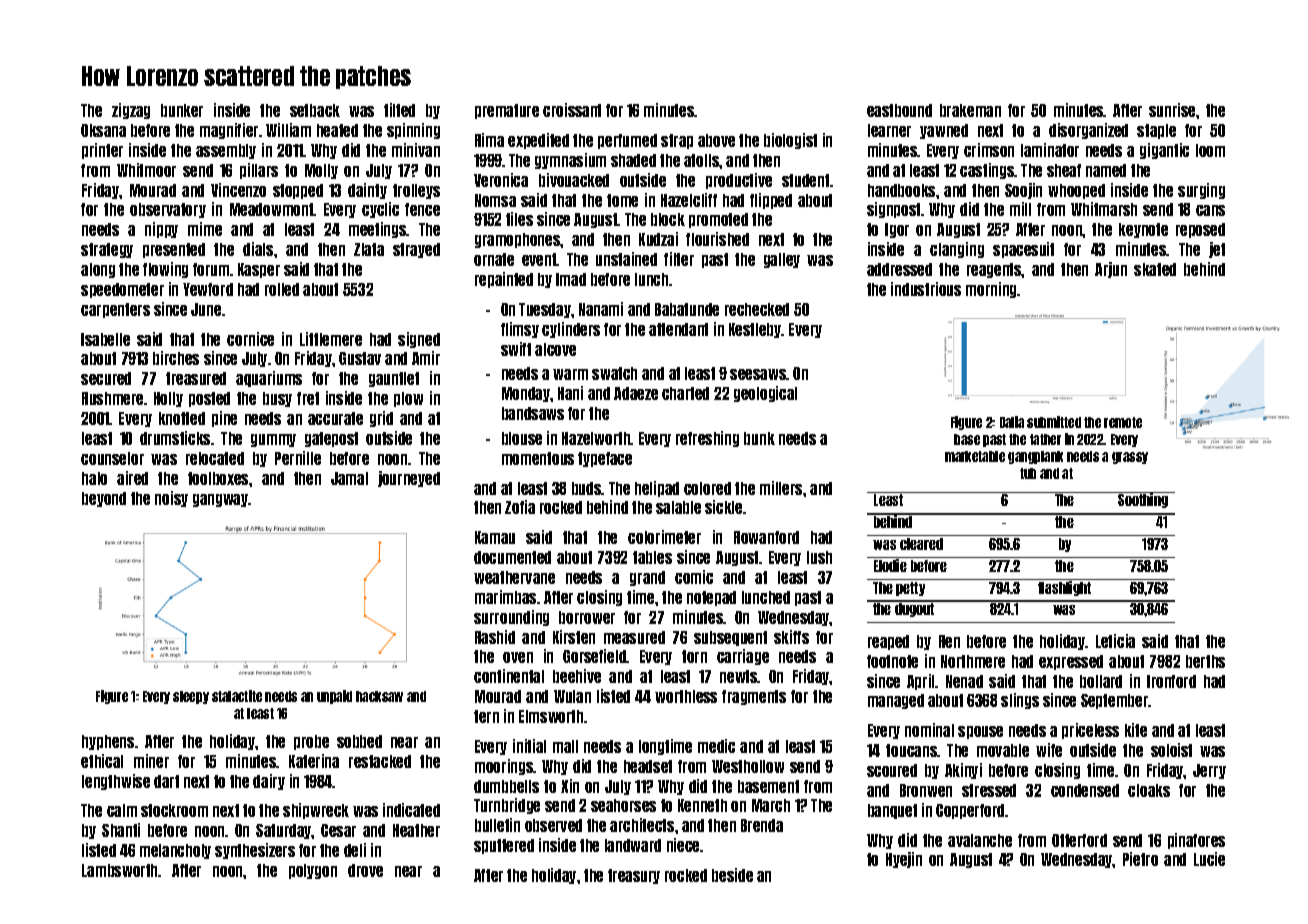  I want to click on rolled, so click(282, 289).
